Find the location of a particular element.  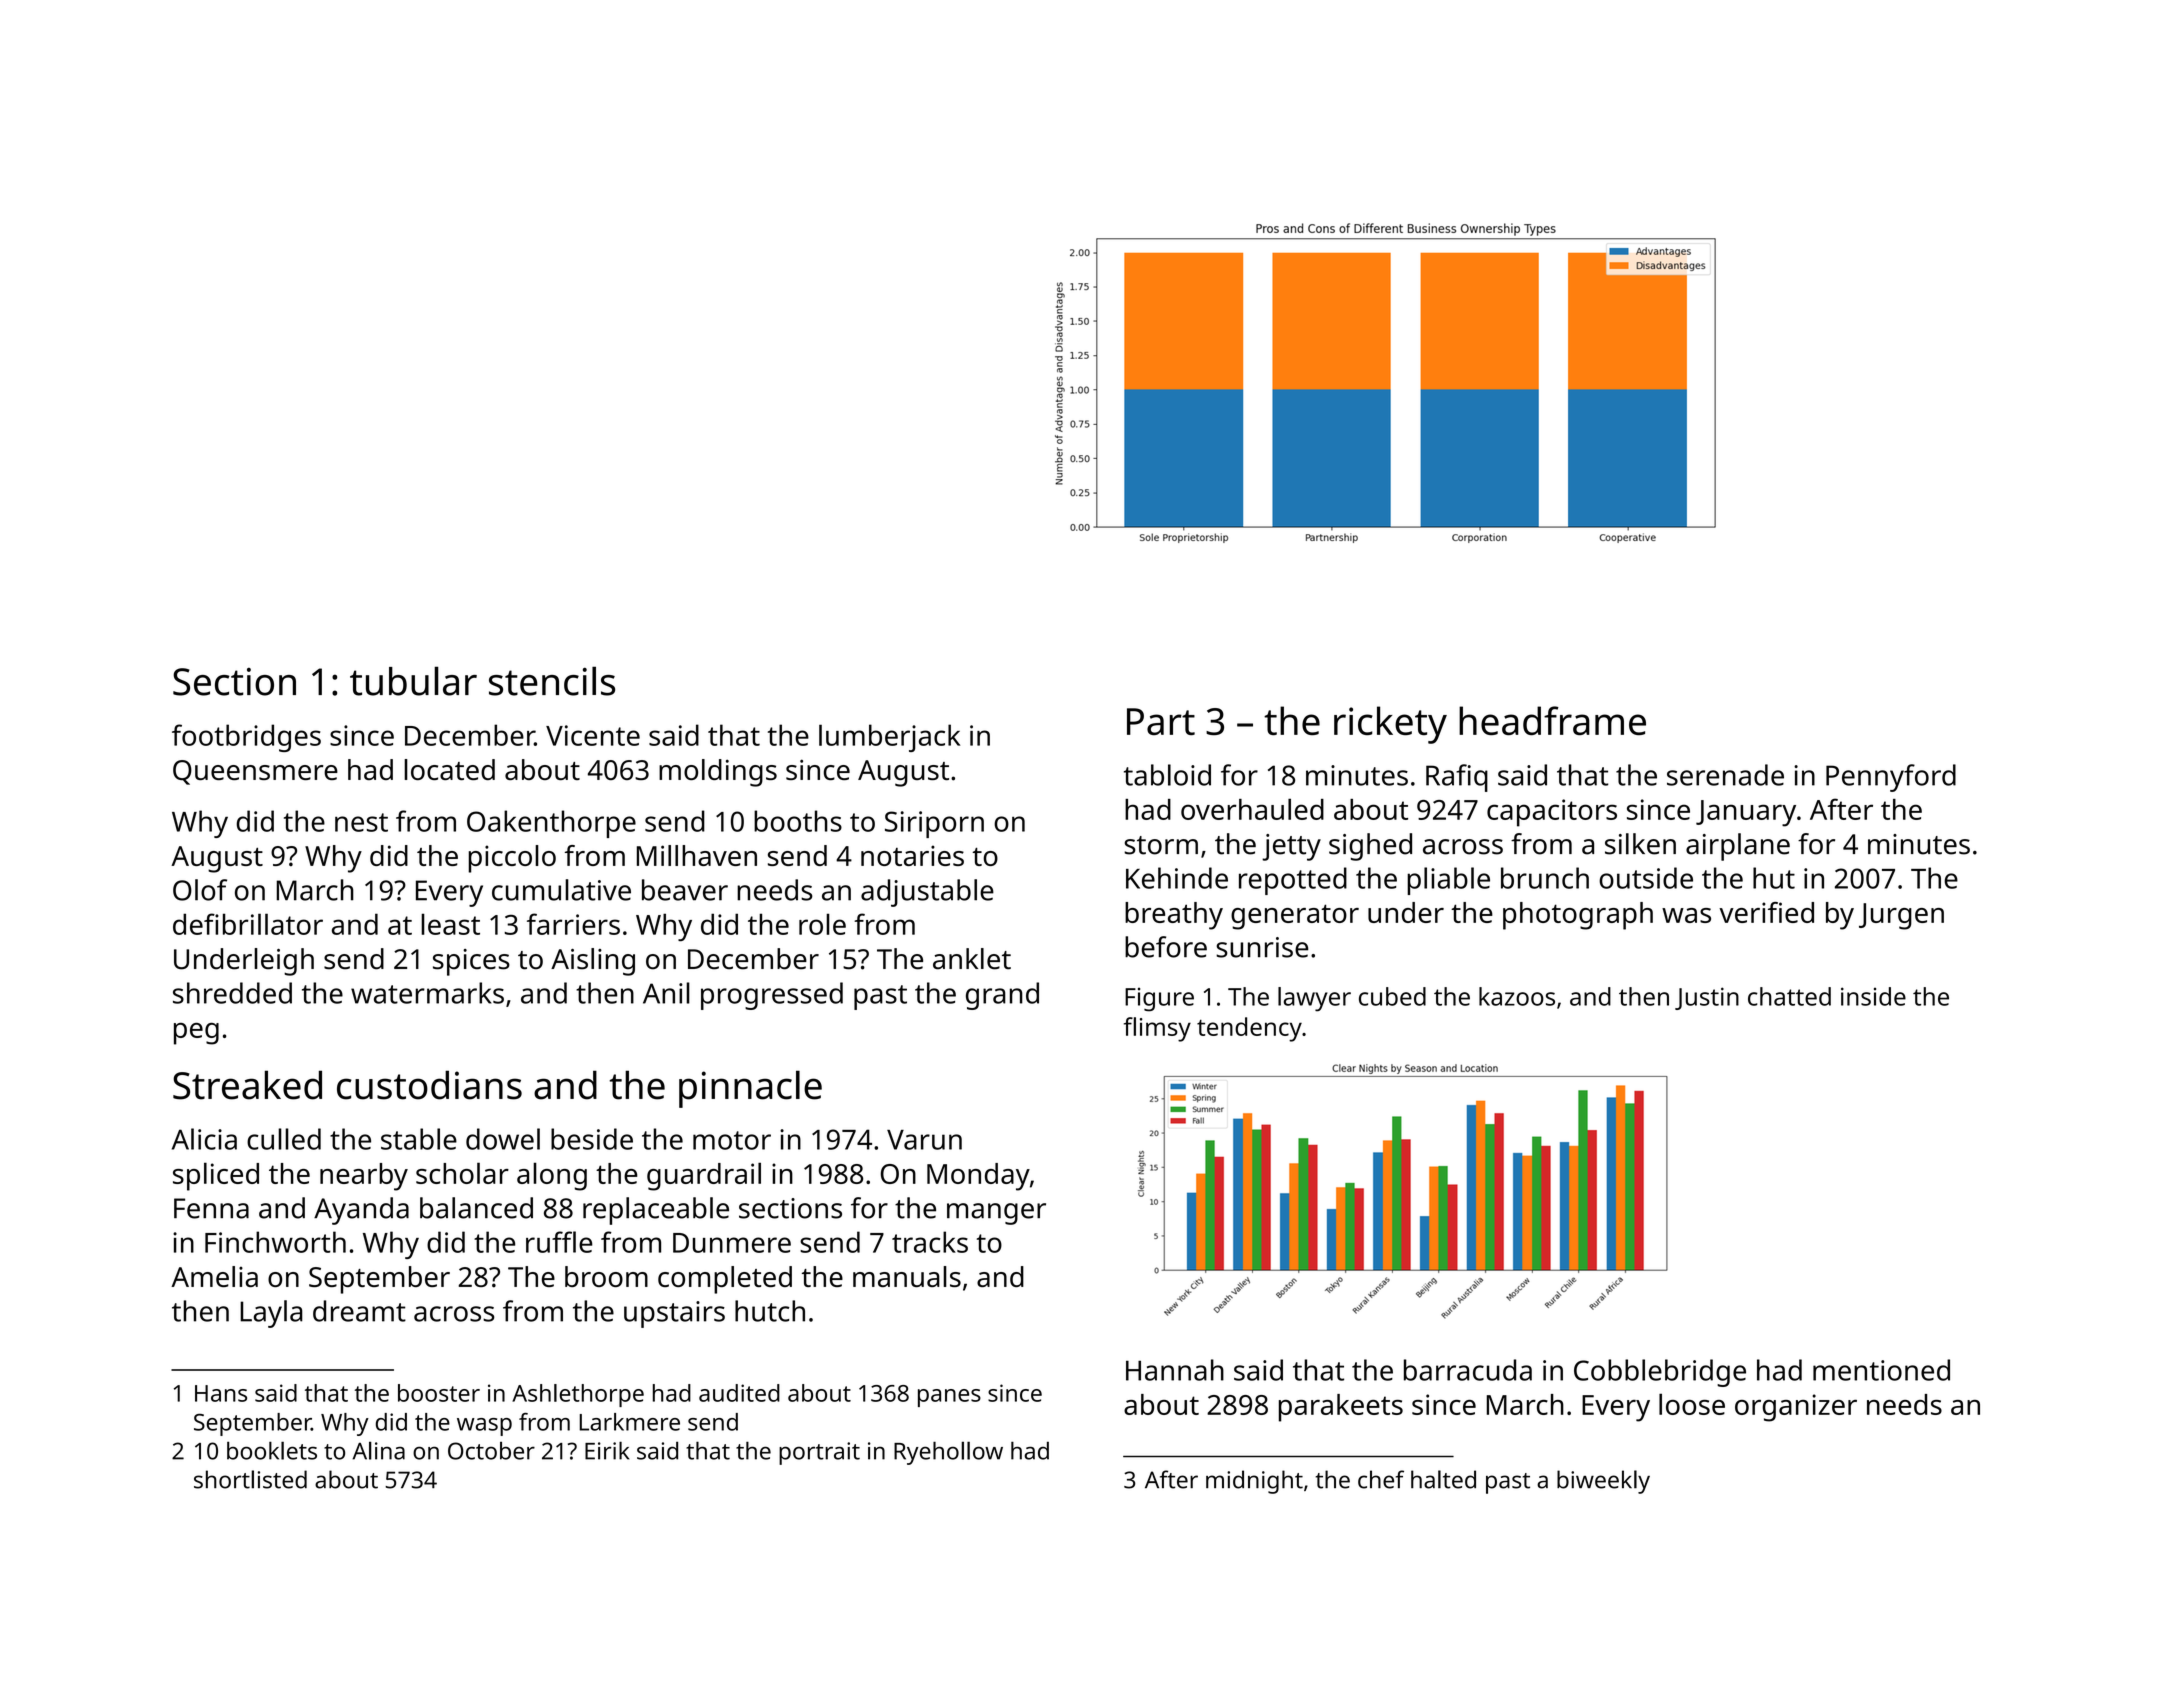

headframe is located at coordinates (1552, 720).
